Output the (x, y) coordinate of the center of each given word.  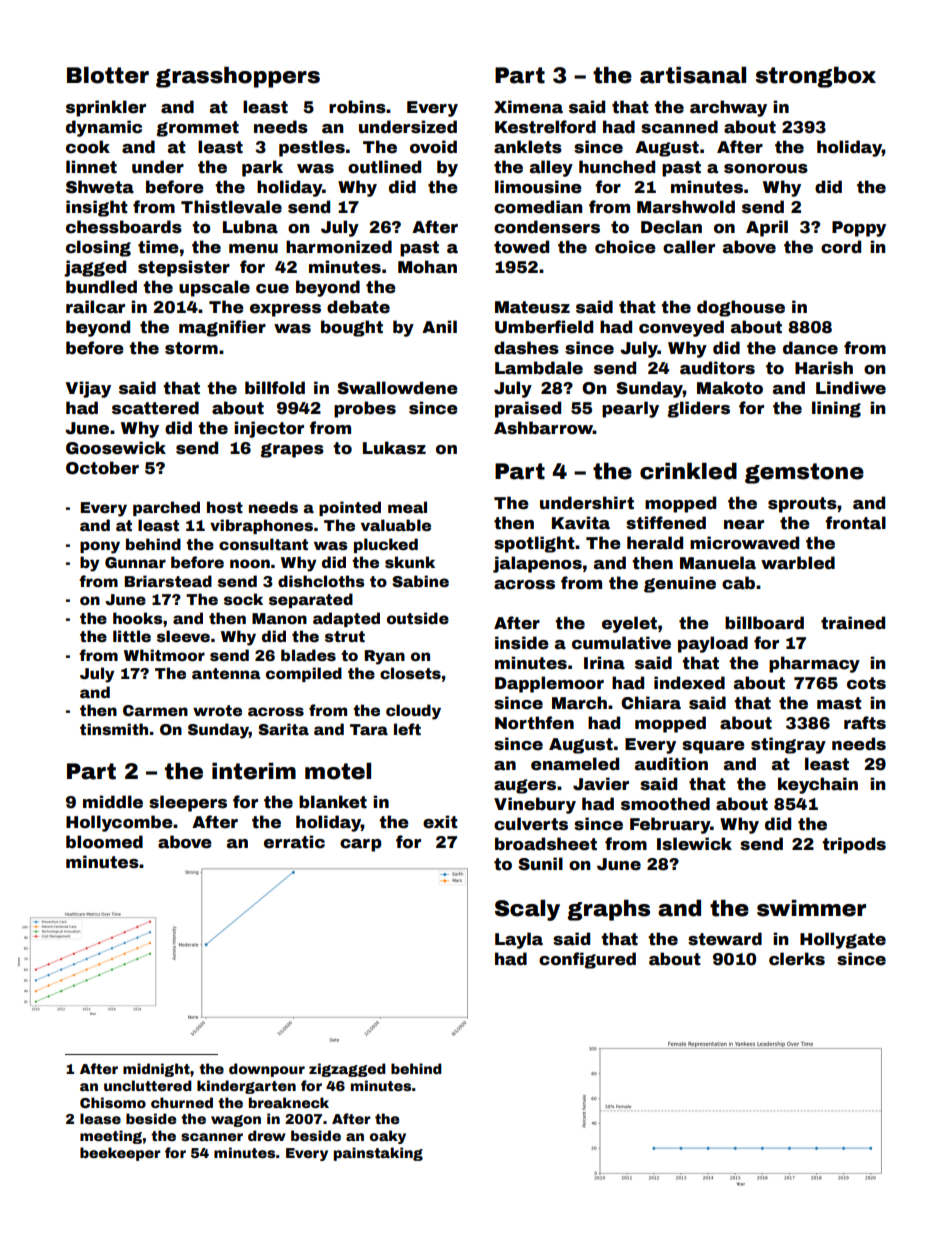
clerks (797, 959)
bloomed (104, 842)
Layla (519, 940)
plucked (386, 545)
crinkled (688, 471)
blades (308, 655)
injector (269, 429)
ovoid (433, 147)
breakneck (289, 1102)
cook (88, 147)
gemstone (804, 473)
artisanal (693, 75)
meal (407, 507)
